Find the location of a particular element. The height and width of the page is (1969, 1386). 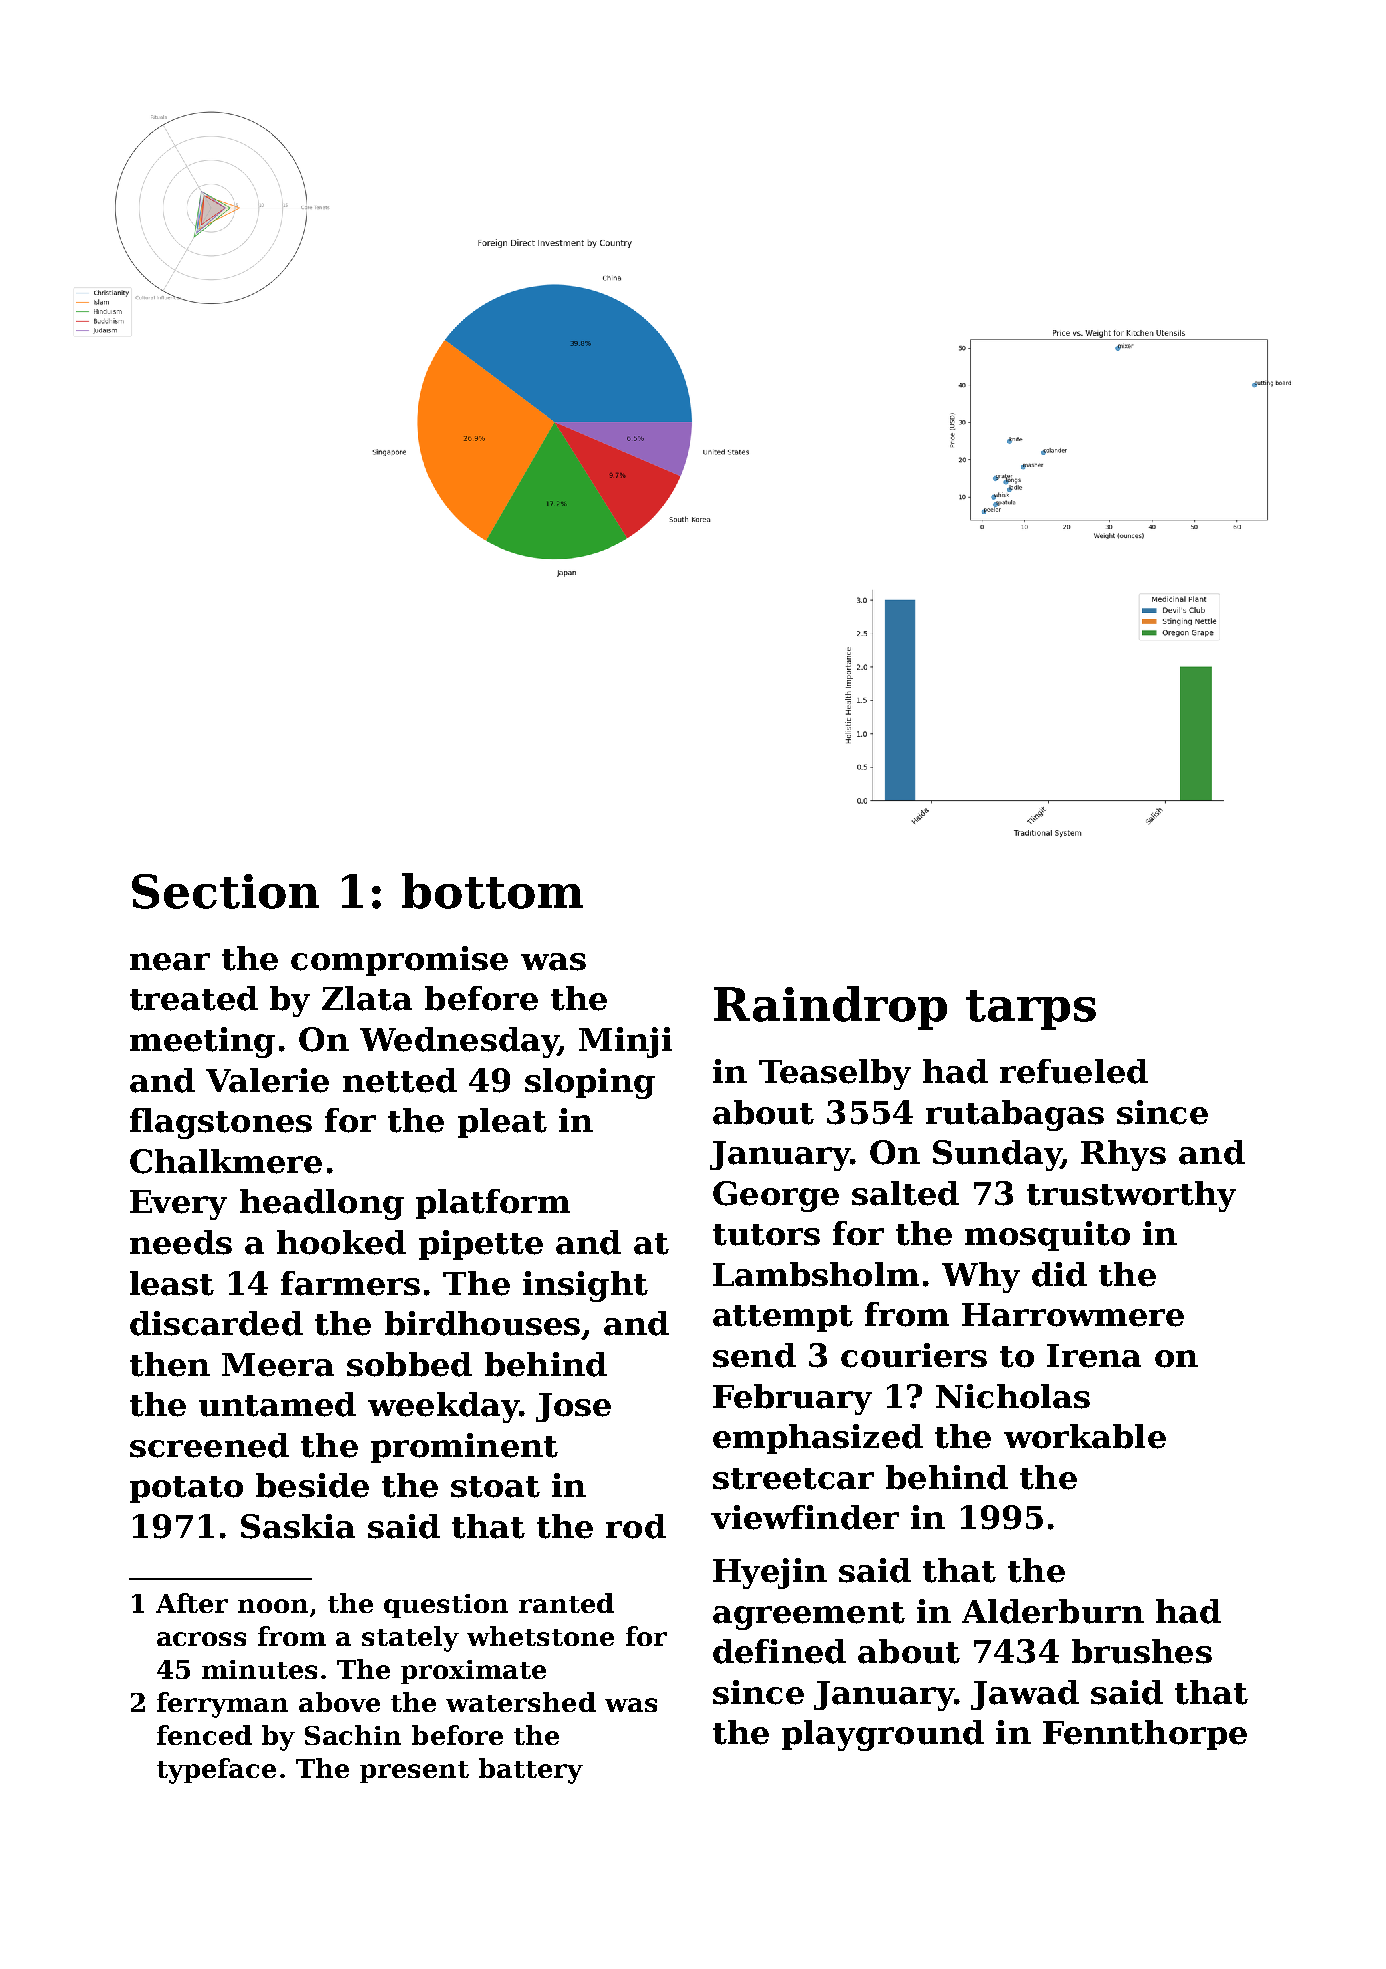

prominent is located at coordinates (464, 1448).
